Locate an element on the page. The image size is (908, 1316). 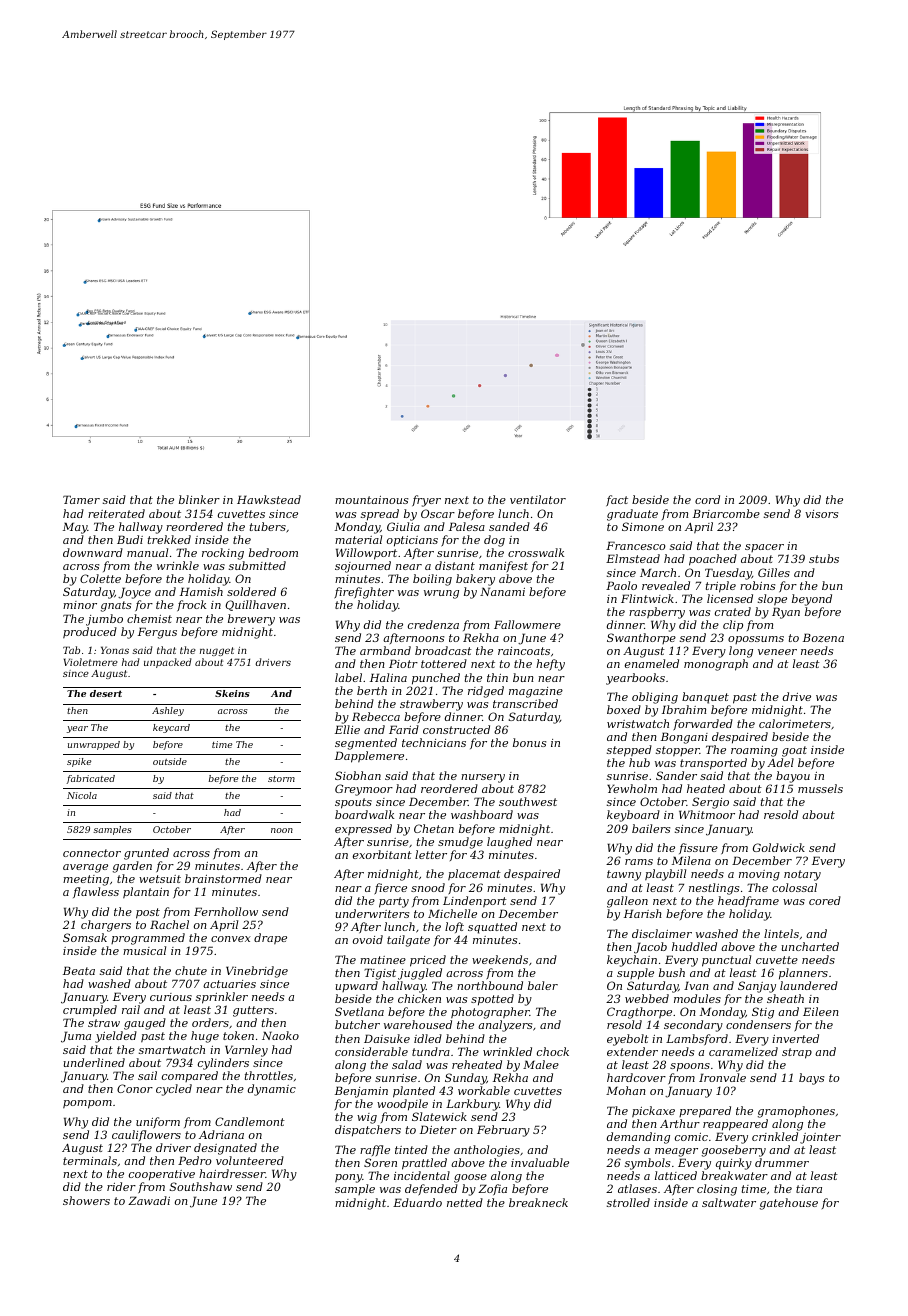
visors is located at coordinates (821, 514).
